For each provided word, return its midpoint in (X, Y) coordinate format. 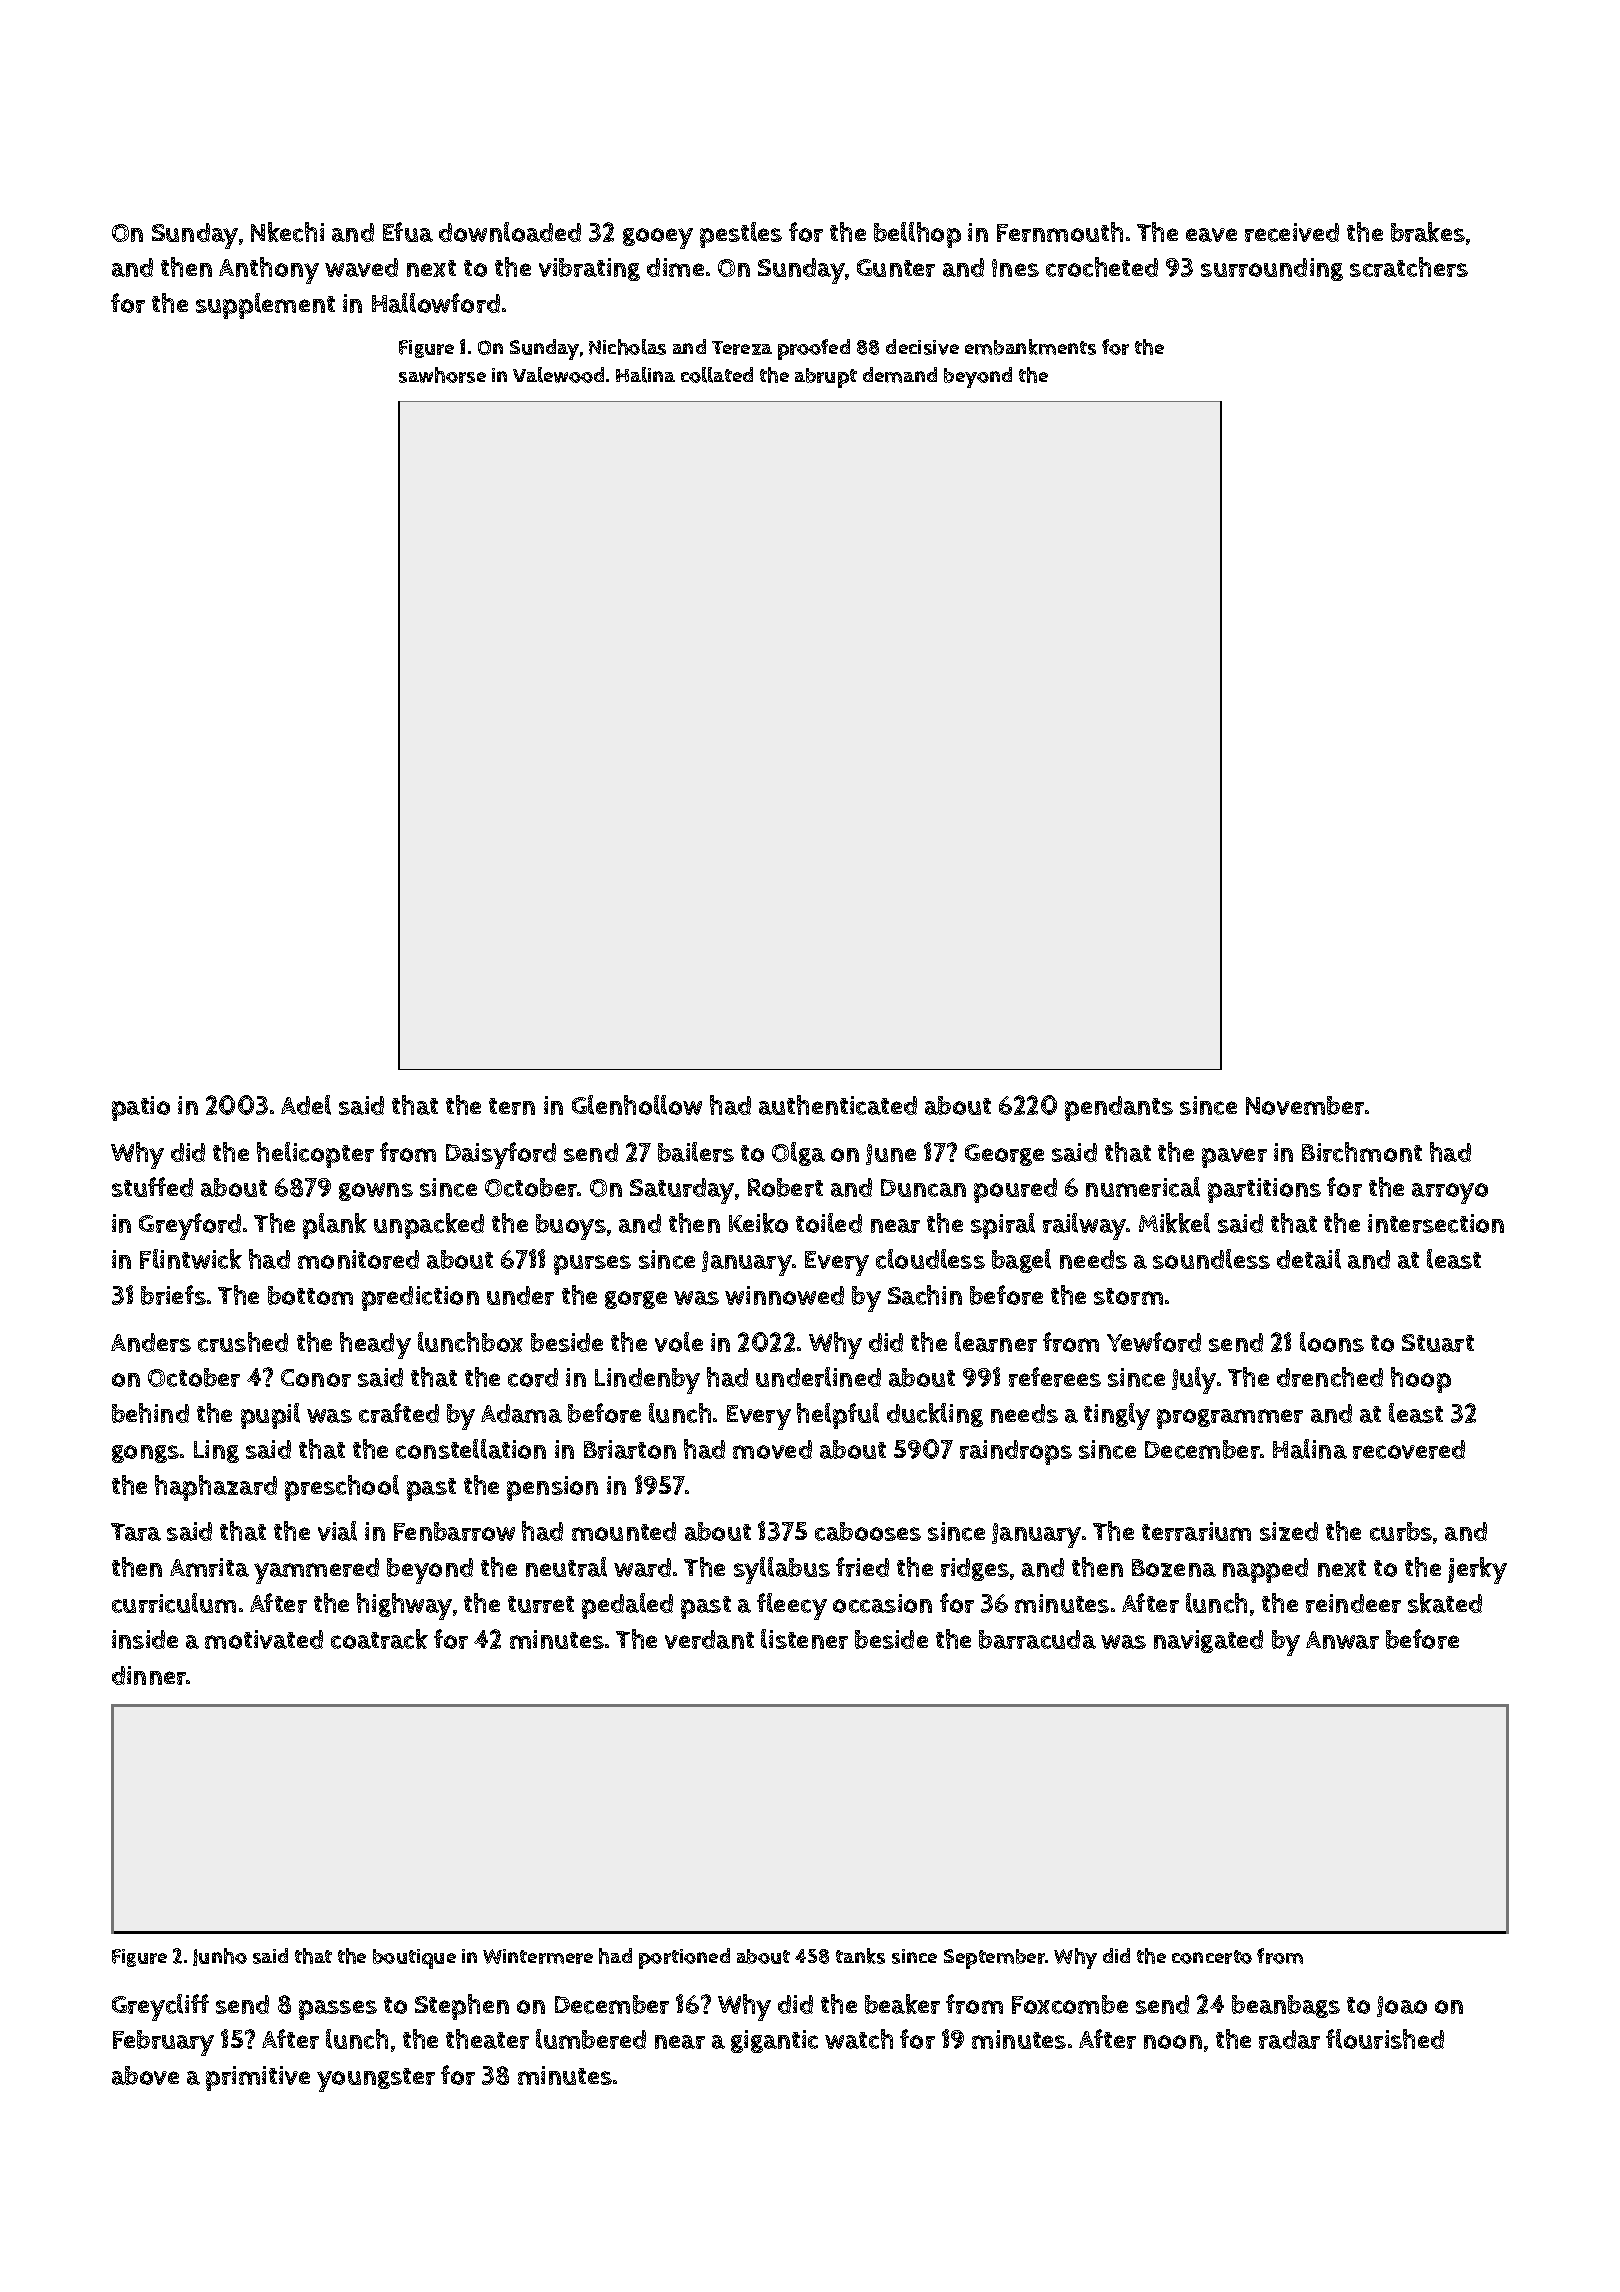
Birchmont (1362, 1152)
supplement (265, 306)
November (1305, 1105)
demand (900, 375)
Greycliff (160, 2007)
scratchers (1409, 267)
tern (512, 1106)
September (995, 1959)
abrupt (826, 378)
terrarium (1196, 1531)
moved (772, 1449)
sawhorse (442, 375)
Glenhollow (637, 1105)
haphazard (216, 1488)
